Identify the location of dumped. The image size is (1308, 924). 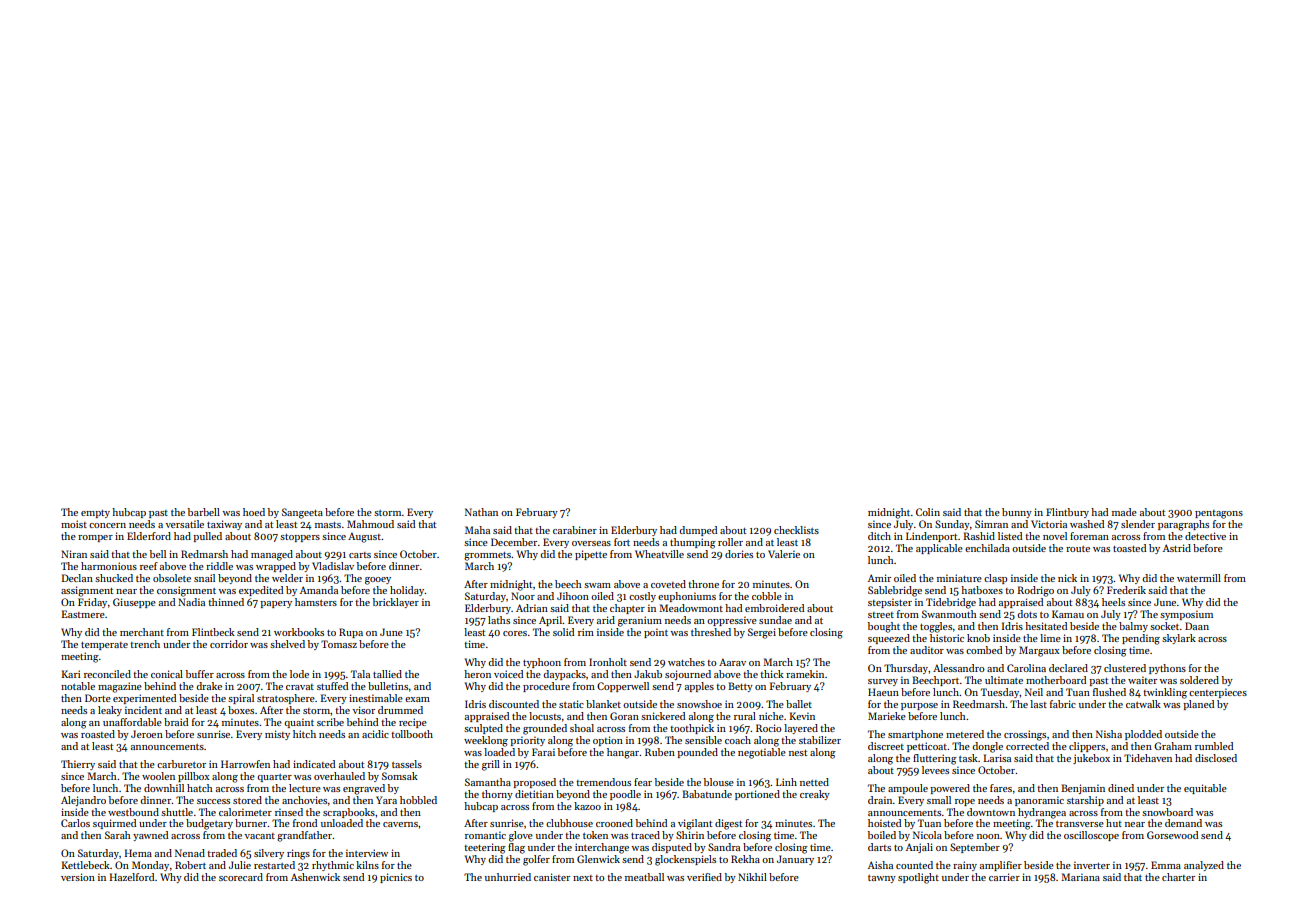
(698, 531).
